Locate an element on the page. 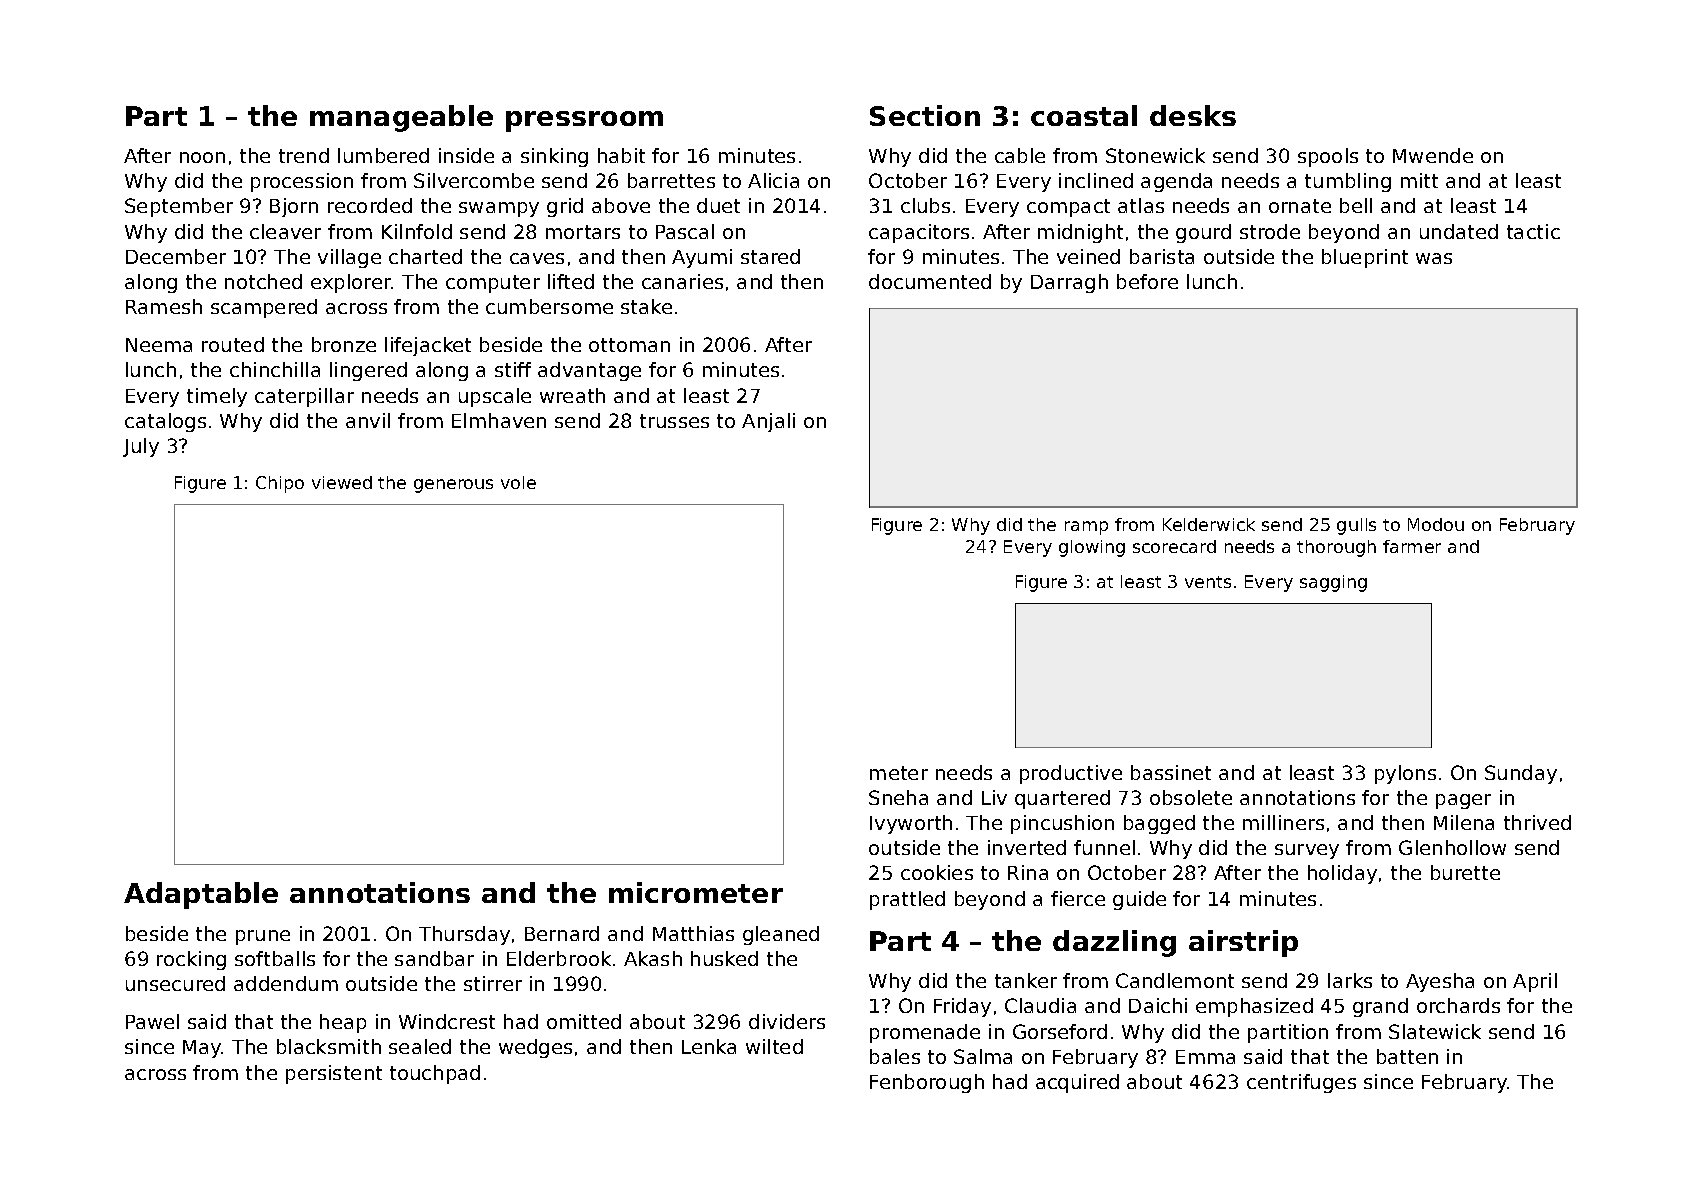 The image size is (1702, 1203). documented is located at coordinates (930, 281).
